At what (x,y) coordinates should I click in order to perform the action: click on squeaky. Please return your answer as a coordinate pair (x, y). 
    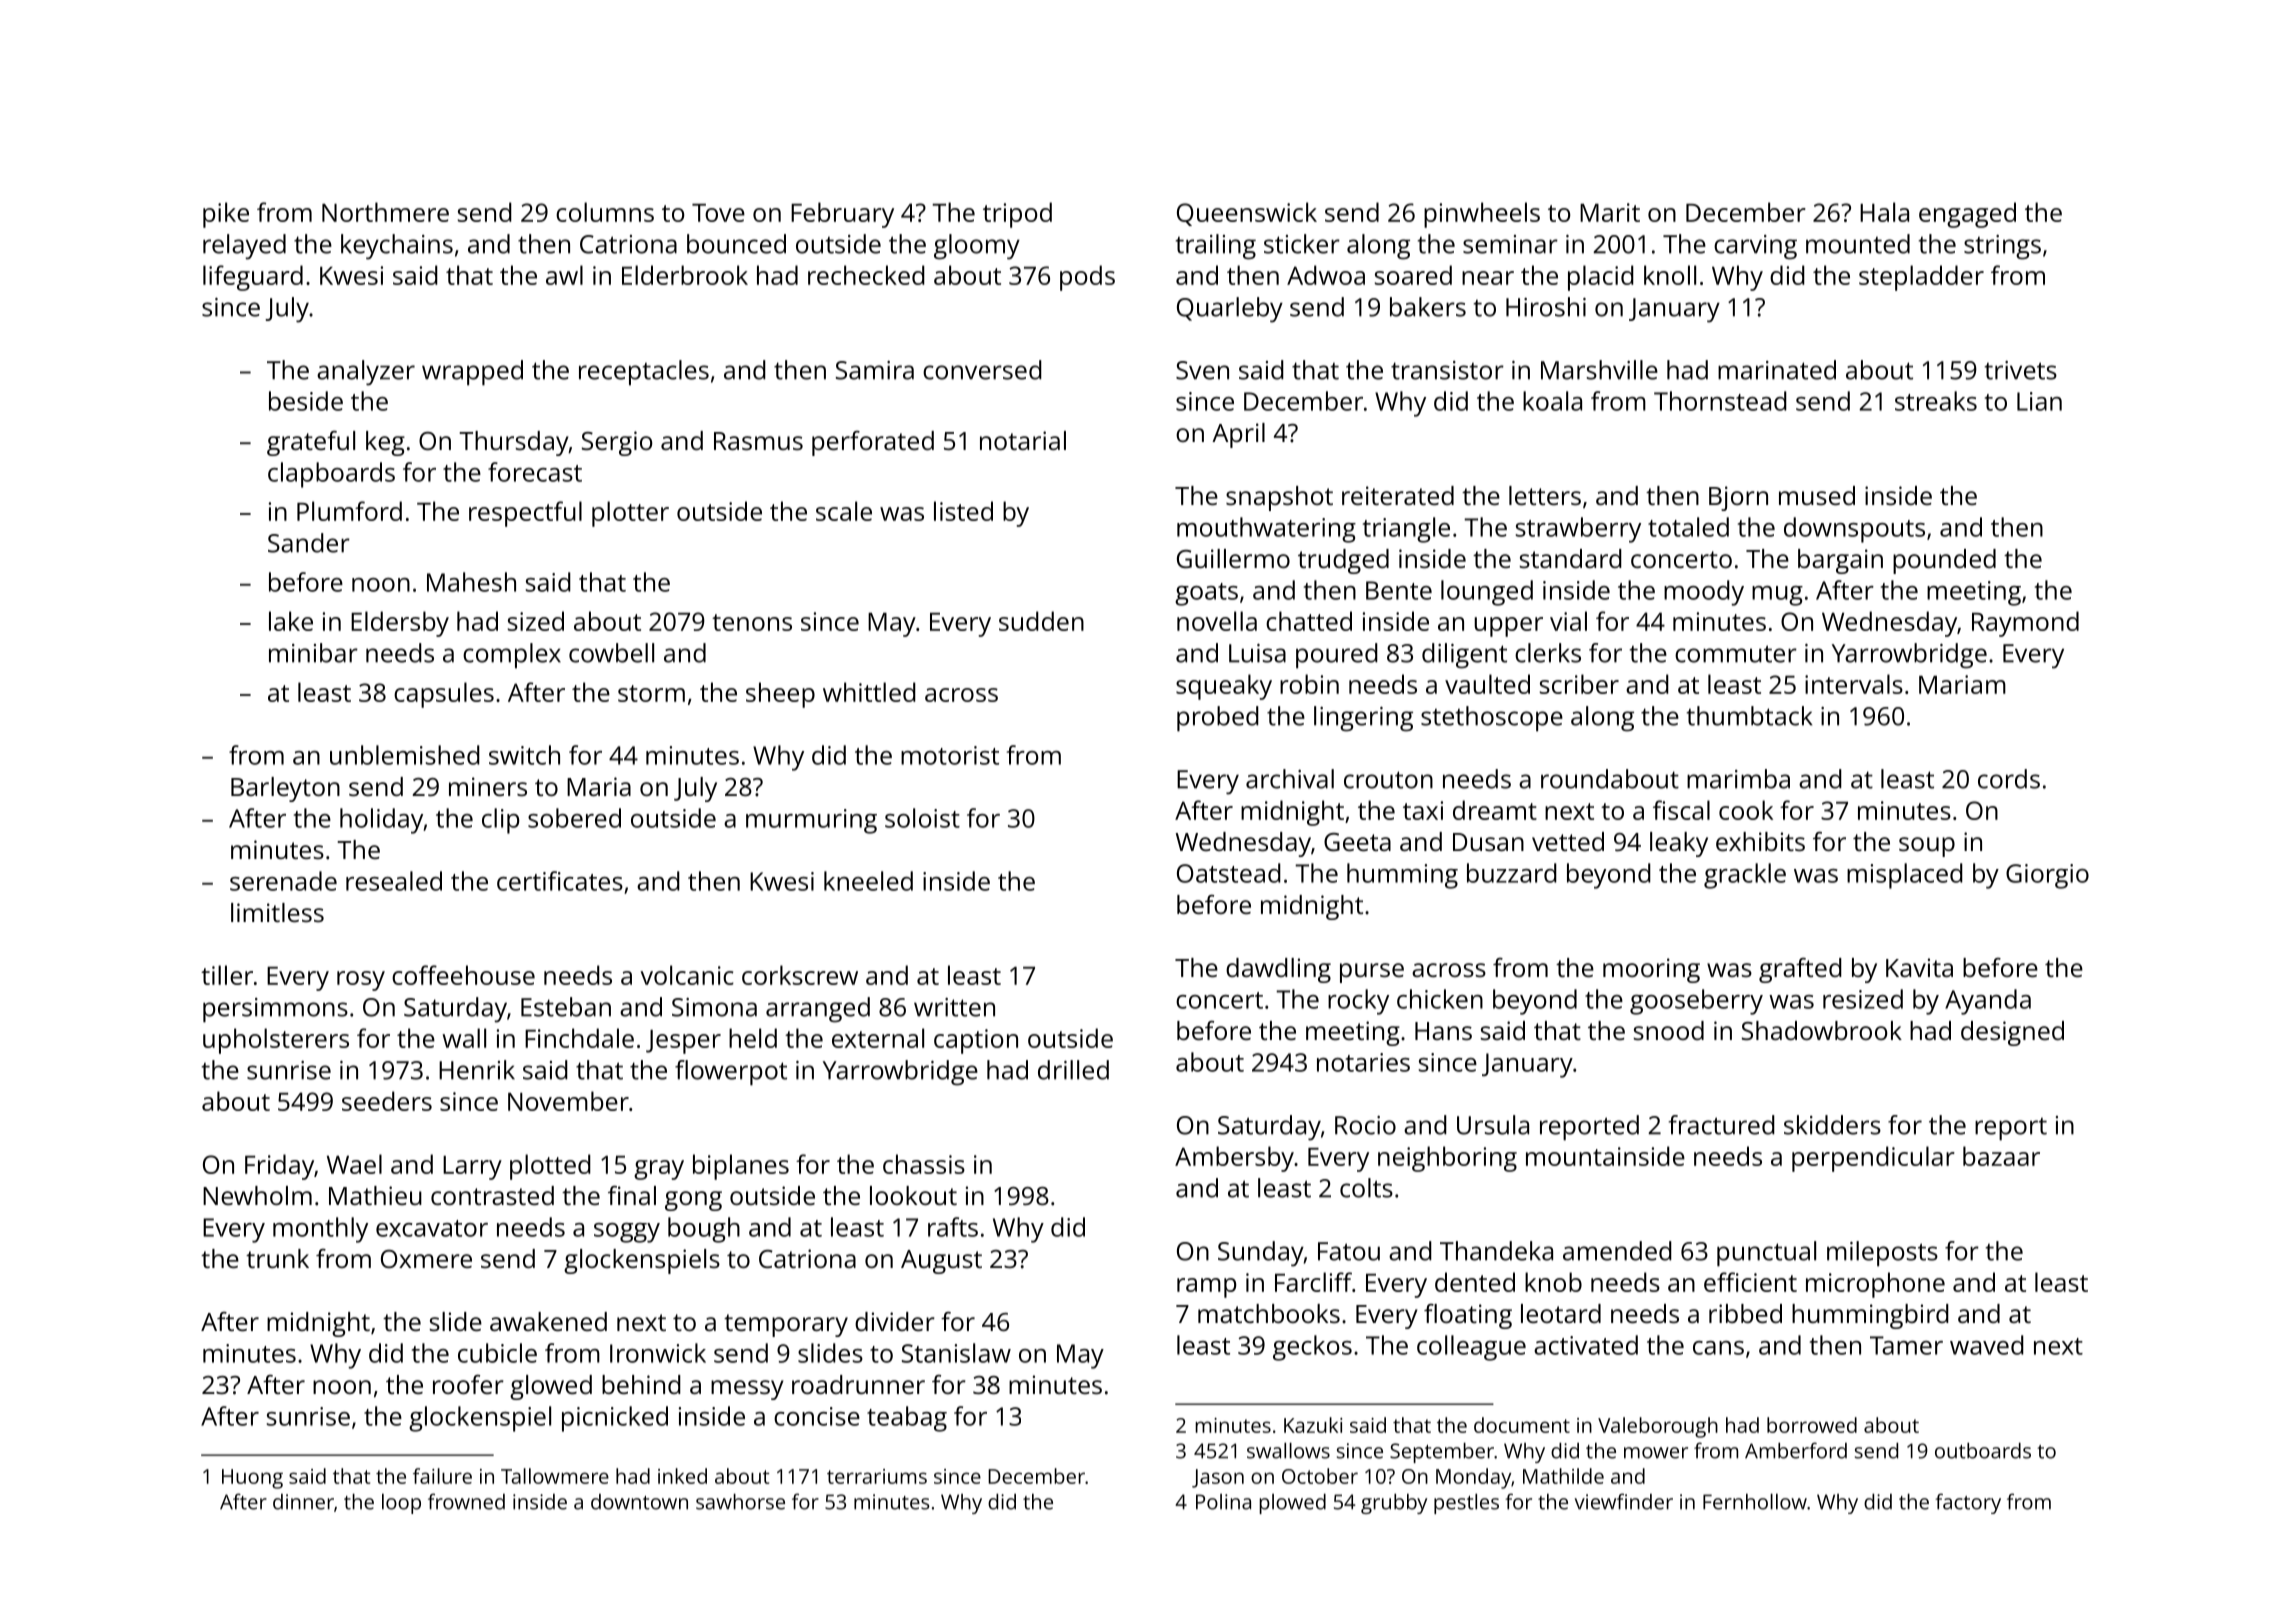
    Looking at the image, I should click on (1224, 687).
